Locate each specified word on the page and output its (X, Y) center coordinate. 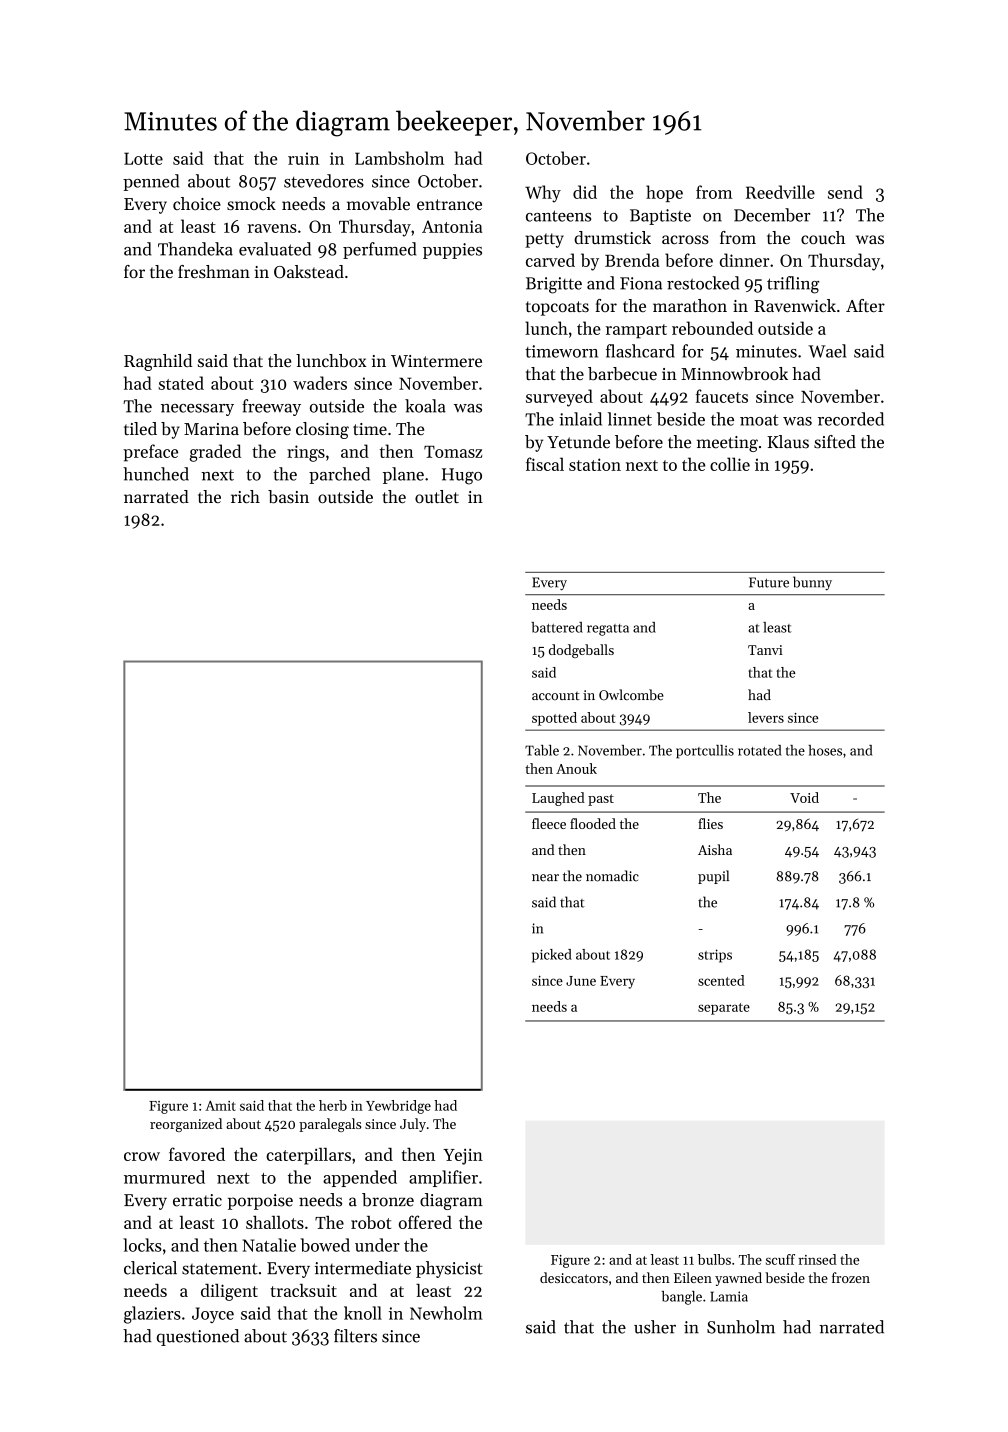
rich (245, 496)
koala (425, 406)
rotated (759, 750)
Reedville (780, 192)
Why (543, 194)
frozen (851, 1277)
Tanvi (765, 650)
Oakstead (309, 271)
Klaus (788, 442)
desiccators (574, 1277)
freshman (214, 271)
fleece (549, 823)
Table (542, 750)
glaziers (152, 1315)
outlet (437, 496)
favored (197, 1154)
